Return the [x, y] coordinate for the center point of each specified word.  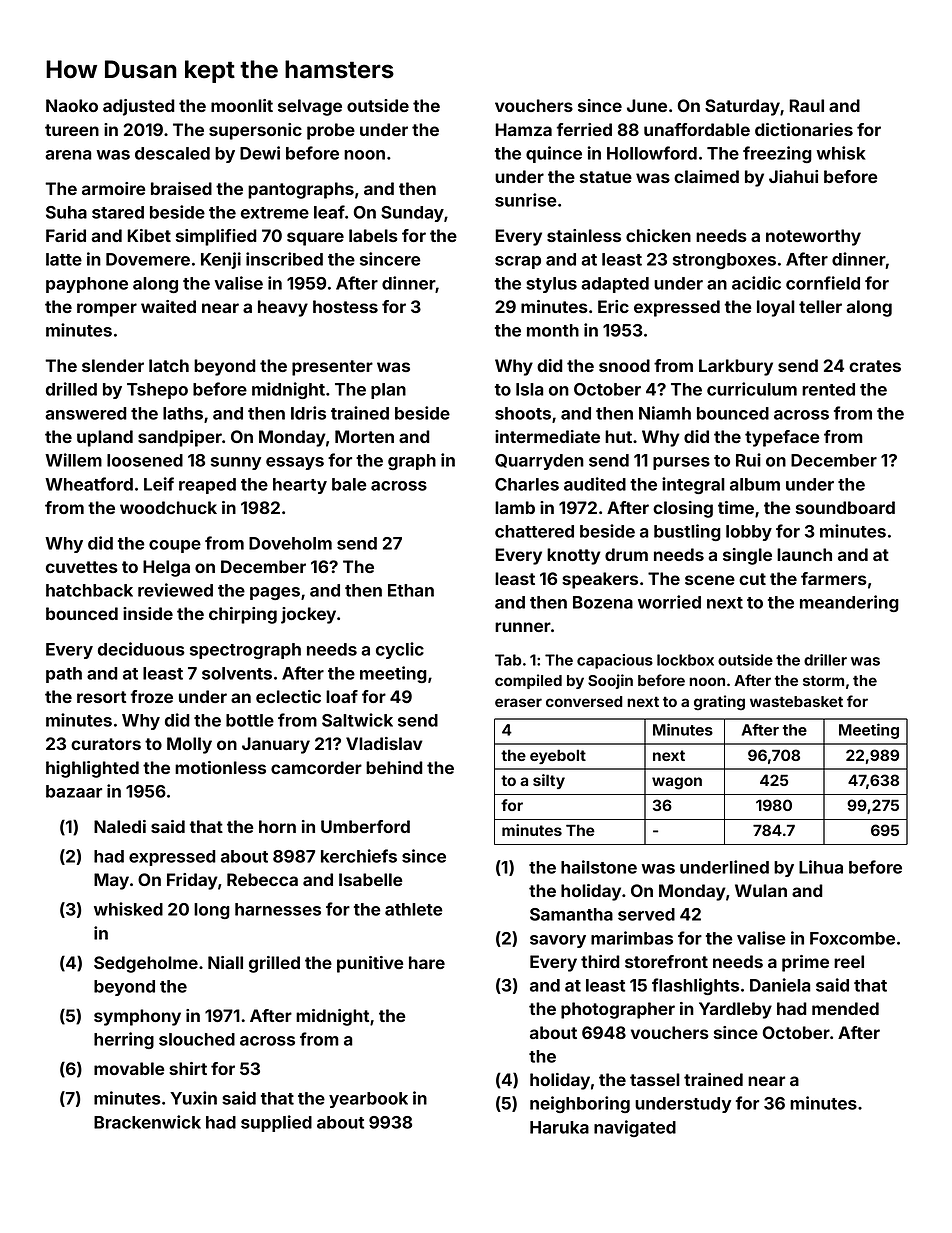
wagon [677, 783]
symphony [137, 1017]
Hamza [523, 129]
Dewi [260, 153]
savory [558, 941]
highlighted [92, 769]
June [647, 105]
